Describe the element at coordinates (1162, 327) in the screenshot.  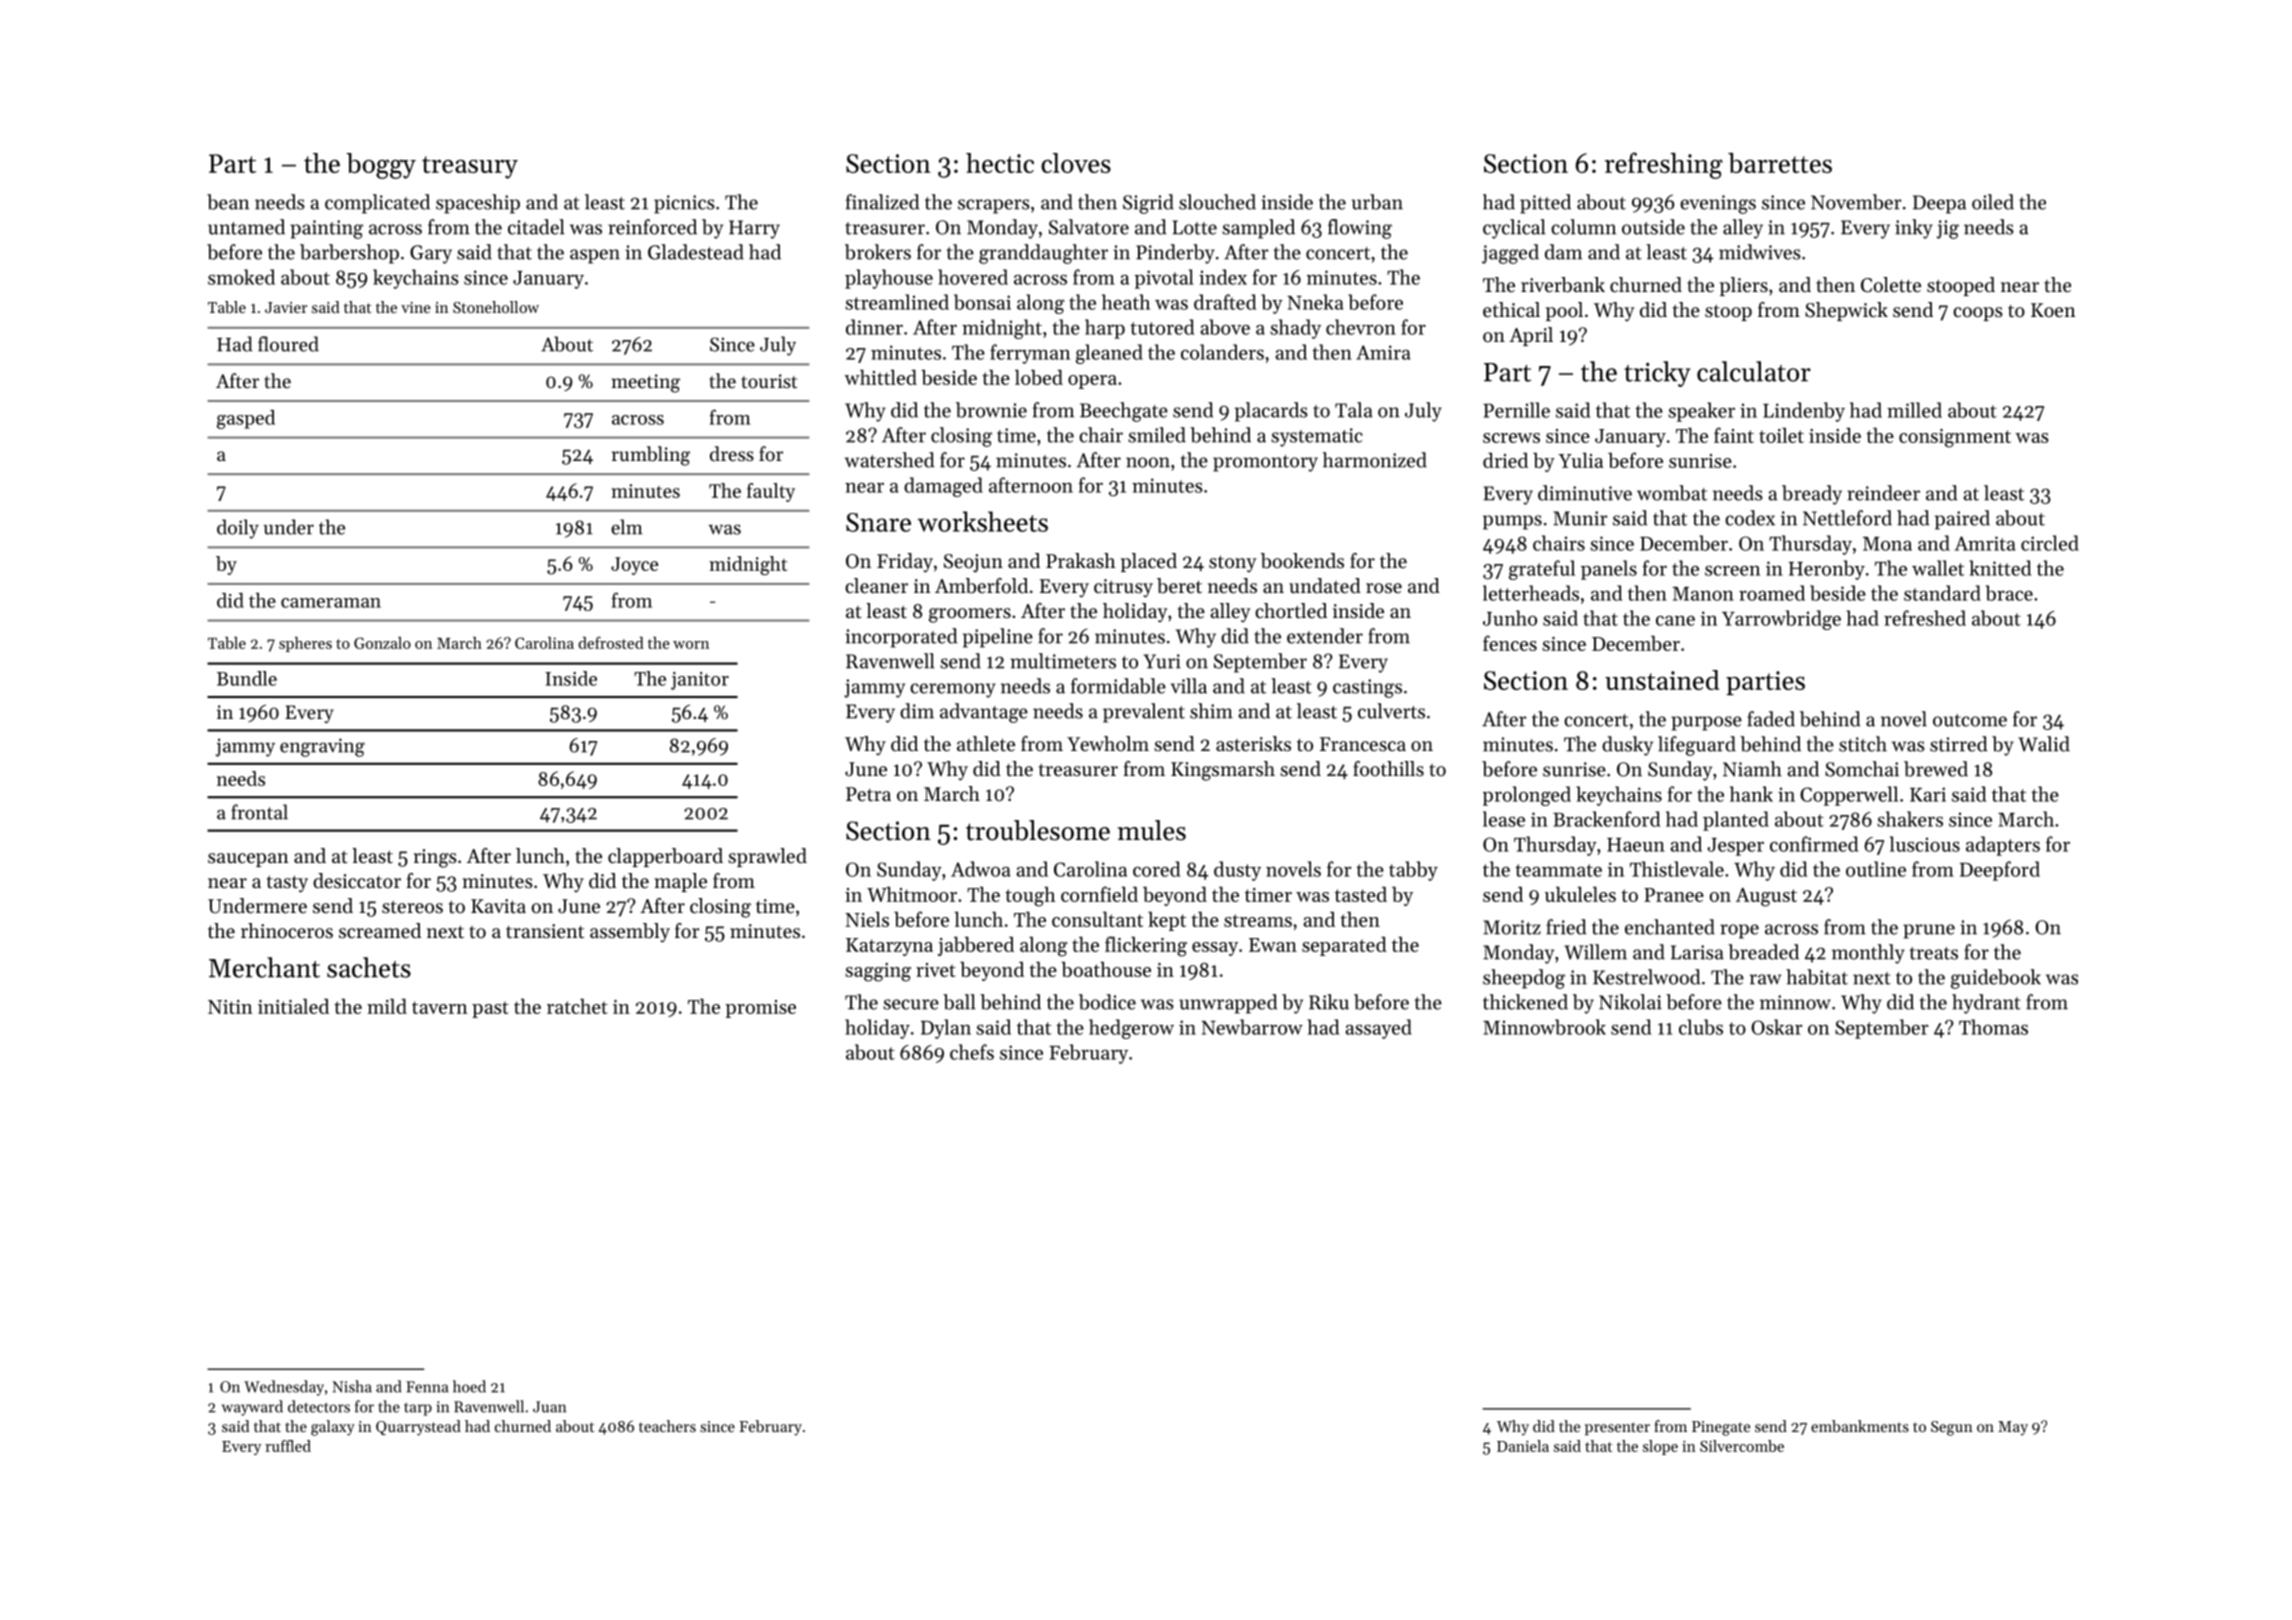
I see `tutored` at that location.
